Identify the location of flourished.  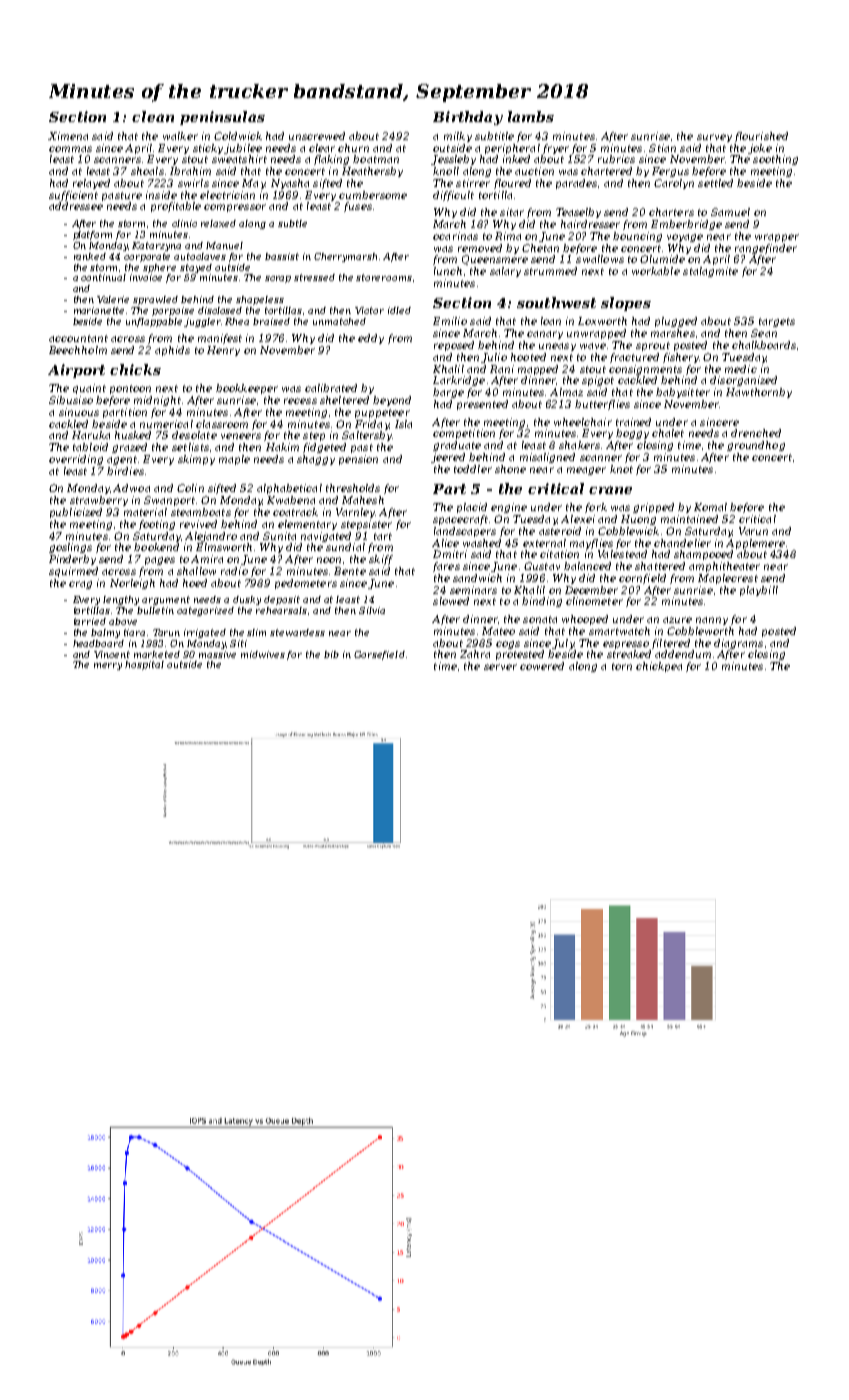
(761, 137).
